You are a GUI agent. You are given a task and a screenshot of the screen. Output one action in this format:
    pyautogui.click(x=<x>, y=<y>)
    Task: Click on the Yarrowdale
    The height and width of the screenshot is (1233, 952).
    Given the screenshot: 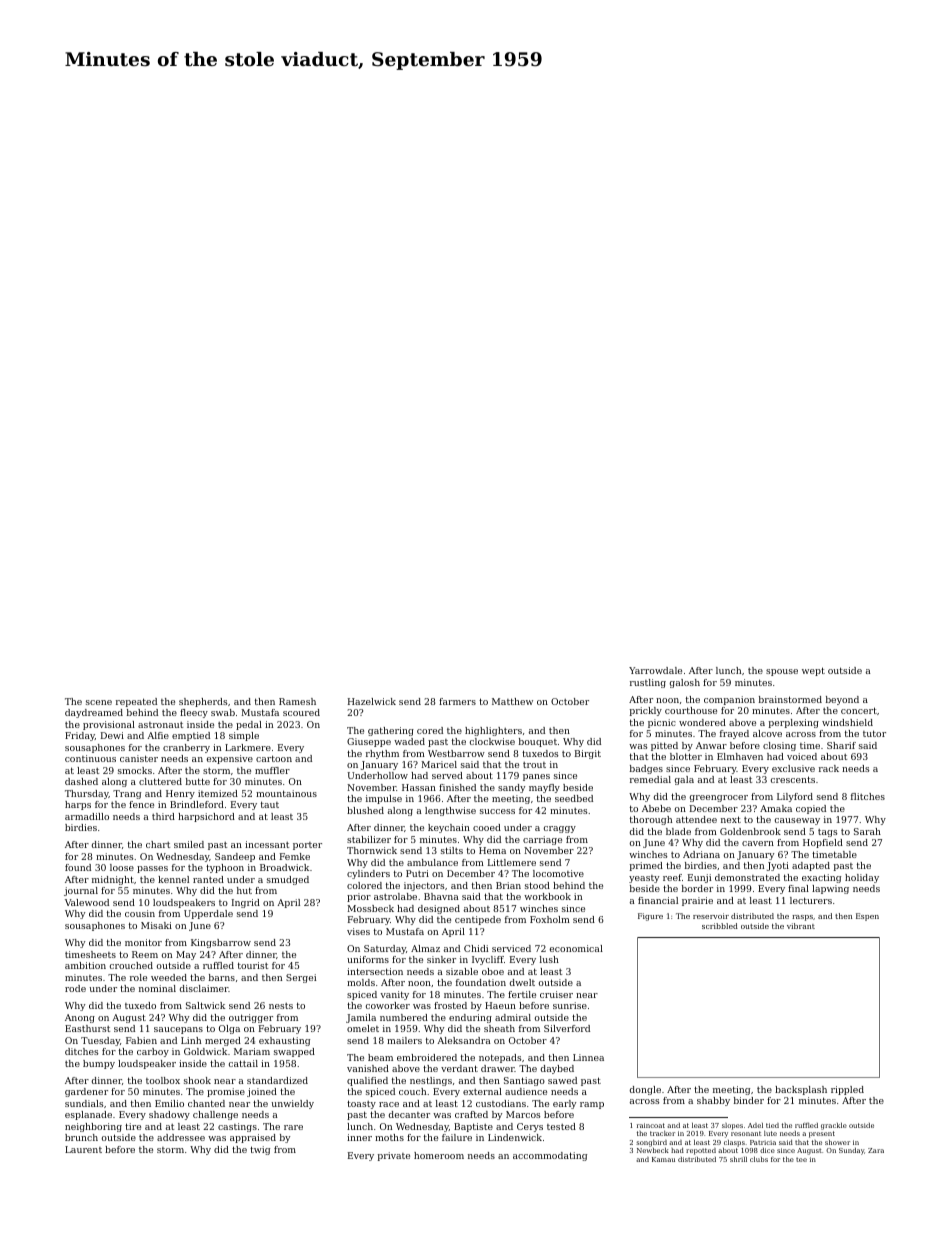 What is the action you would take?
    pyautogui.click(x=655, y=670)
